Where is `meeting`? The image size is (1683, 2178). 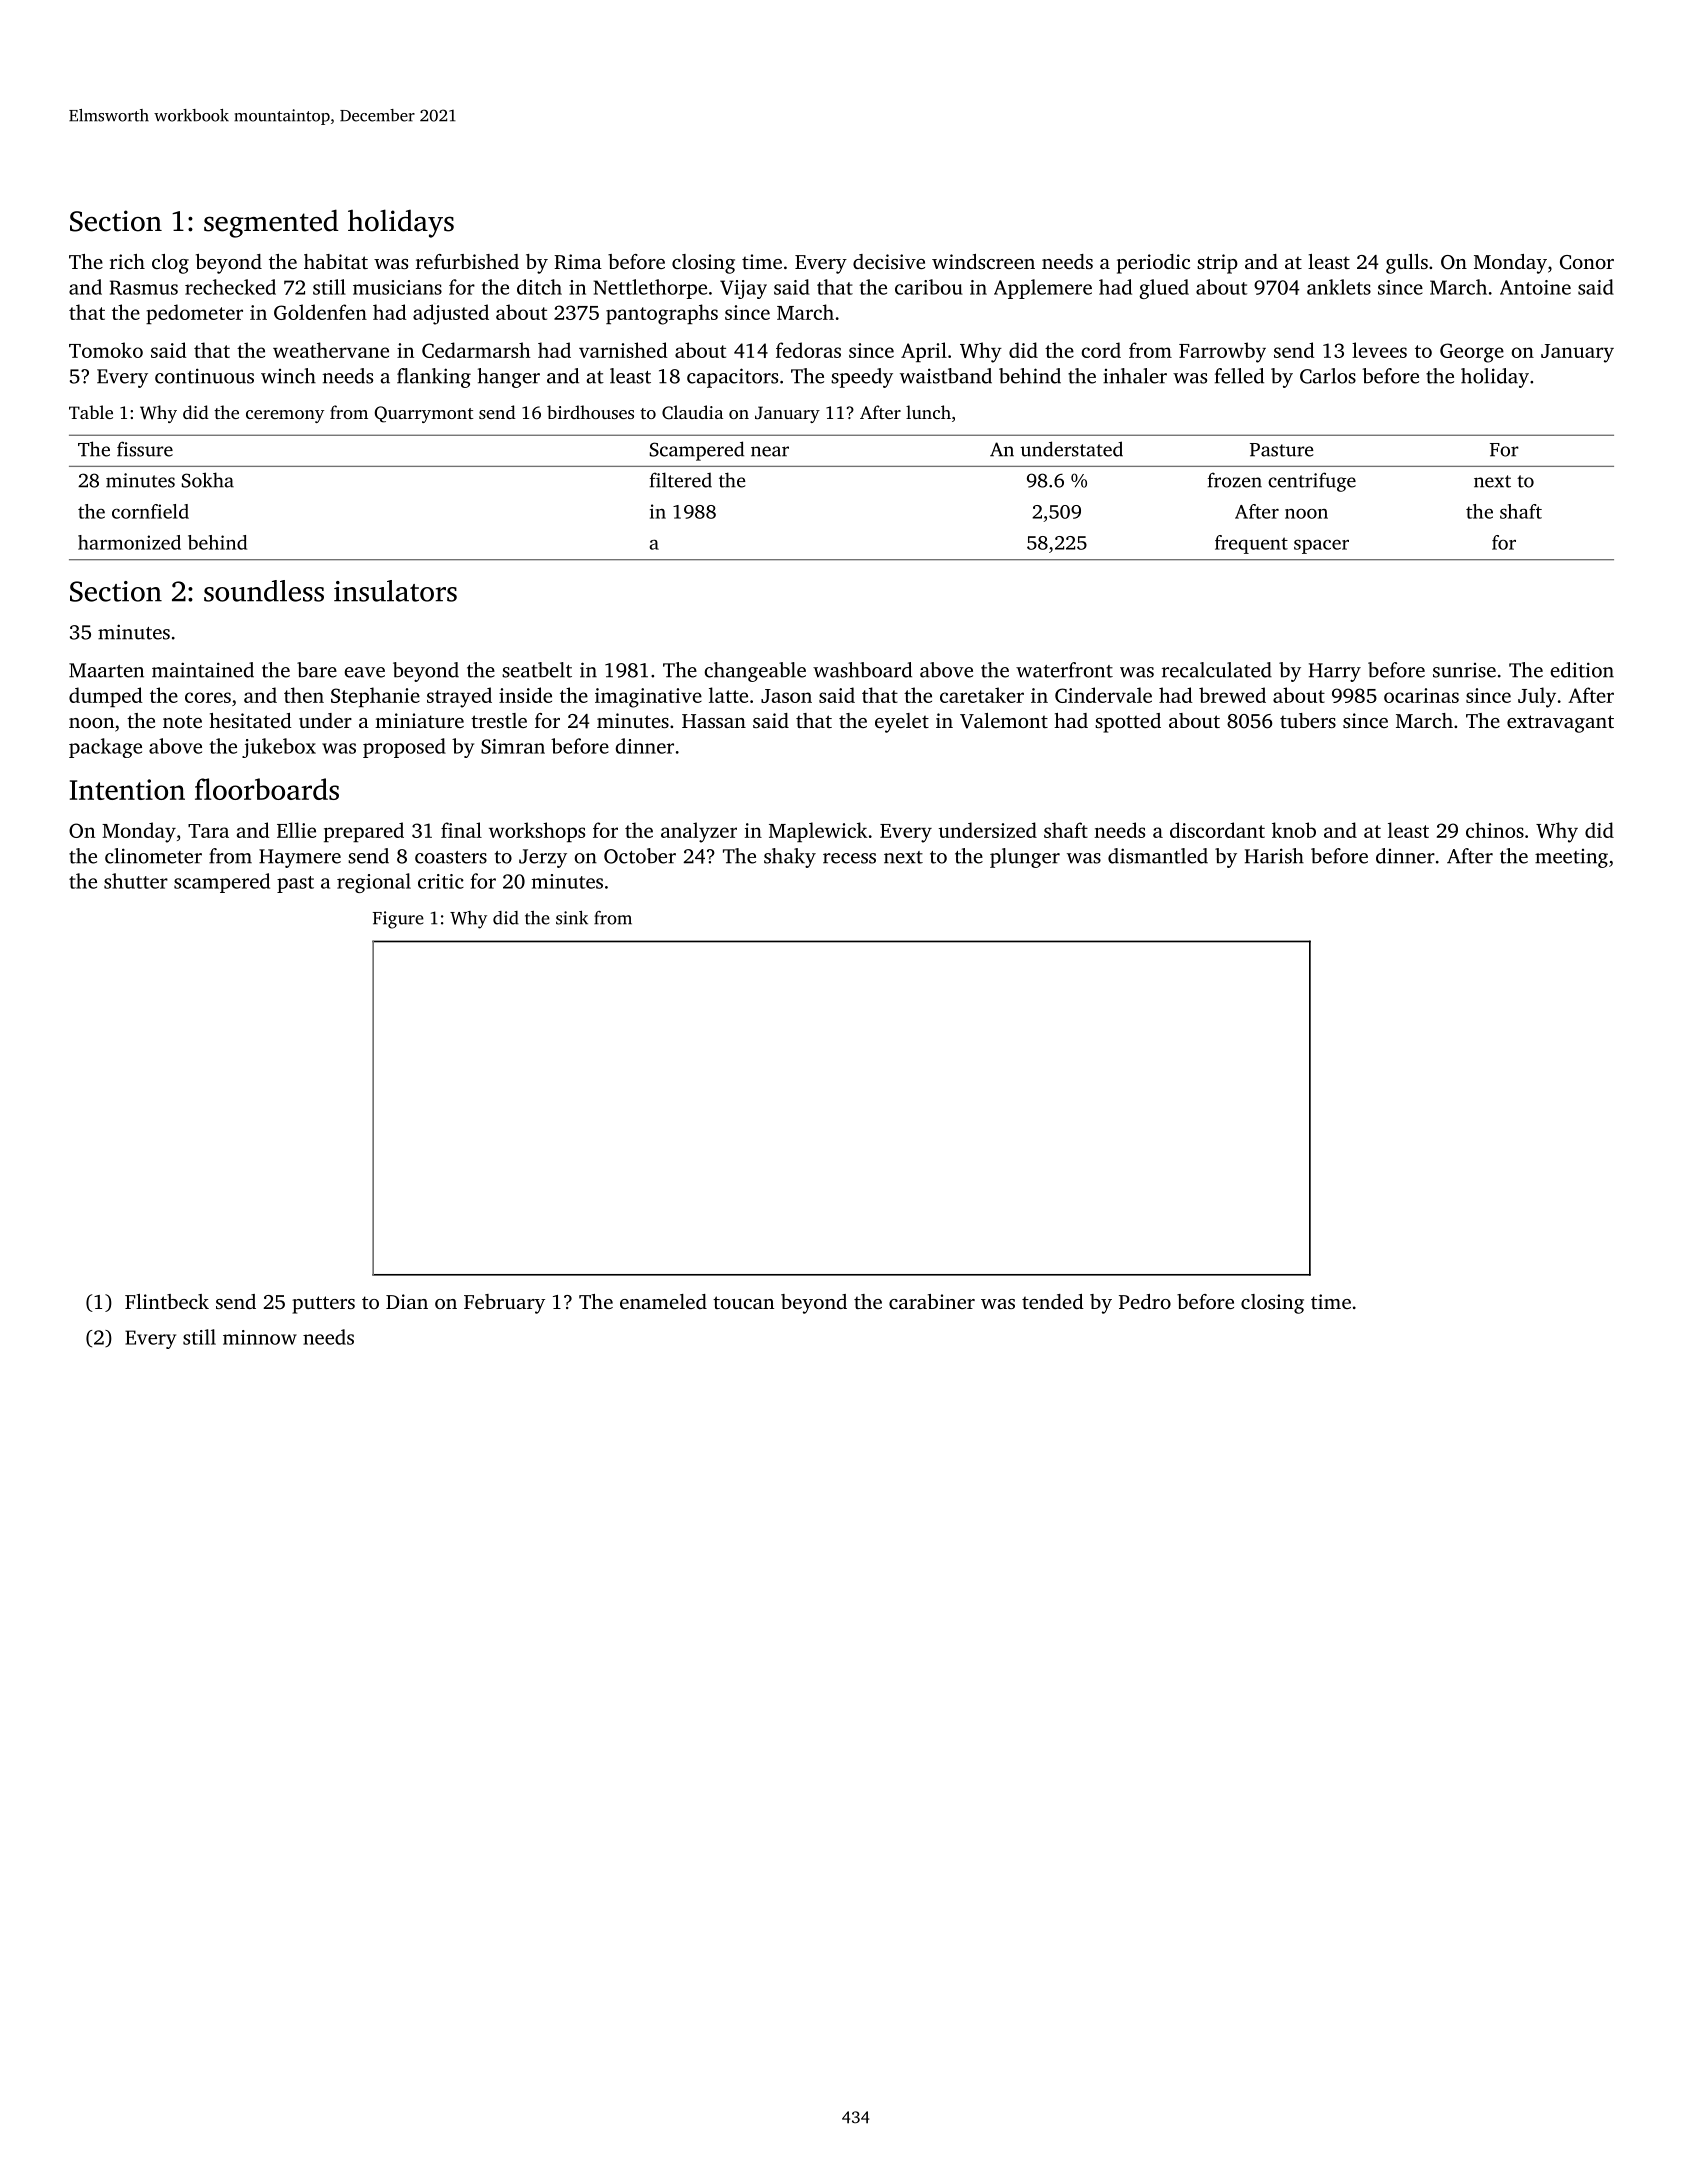
meeting is located at coordinates (1571, 858).
